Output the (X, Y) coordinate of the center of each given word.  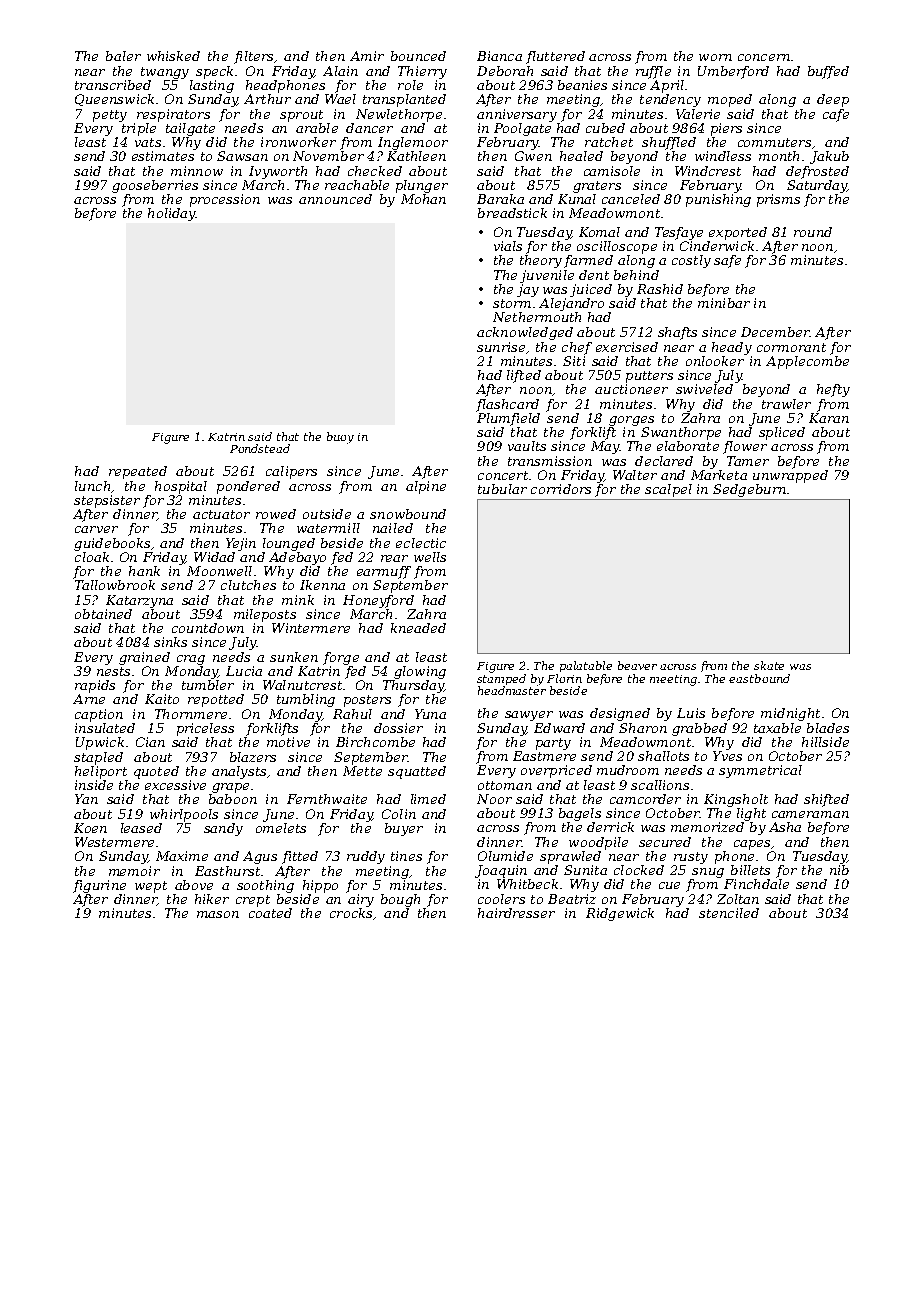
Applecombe (807, 362)
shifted (826, 800)
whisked (173, 56)
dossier (398, 728)
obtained (103, 614)
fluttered (555, 57)
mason (218, 914)
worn (715, 57)
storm (512, 303)
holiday (172, 214)
